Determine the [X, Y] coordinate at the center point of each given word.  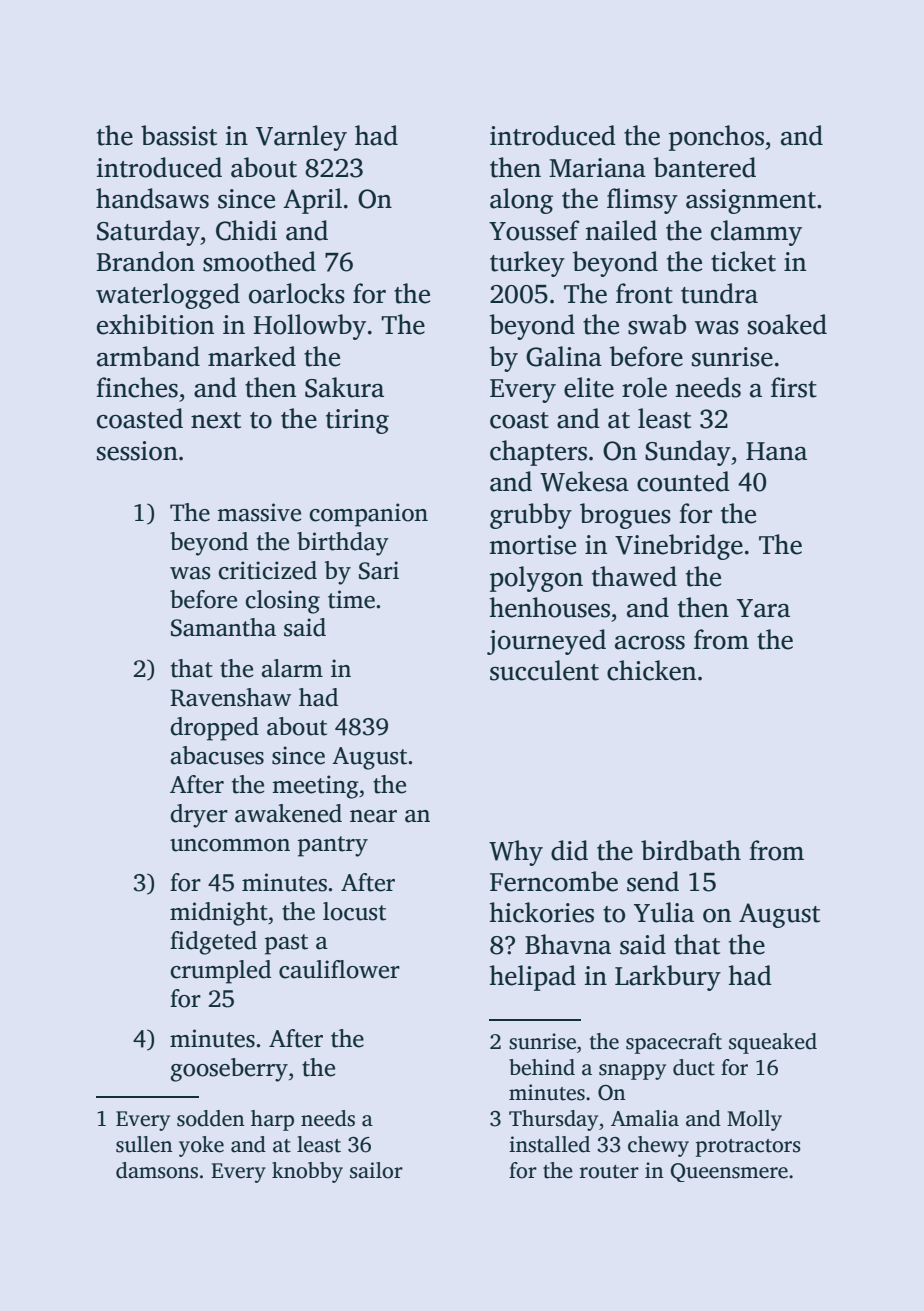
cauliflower [339, 969]
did [569, 850]
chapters [538, 453]
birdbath [691, 850]
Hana [776, 451]
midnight [219, 914]
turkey [527, 264]
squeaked [773, 1043]
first [794, 387]
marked [252, 356]
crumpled [220, 972]
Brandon [146, 261]
